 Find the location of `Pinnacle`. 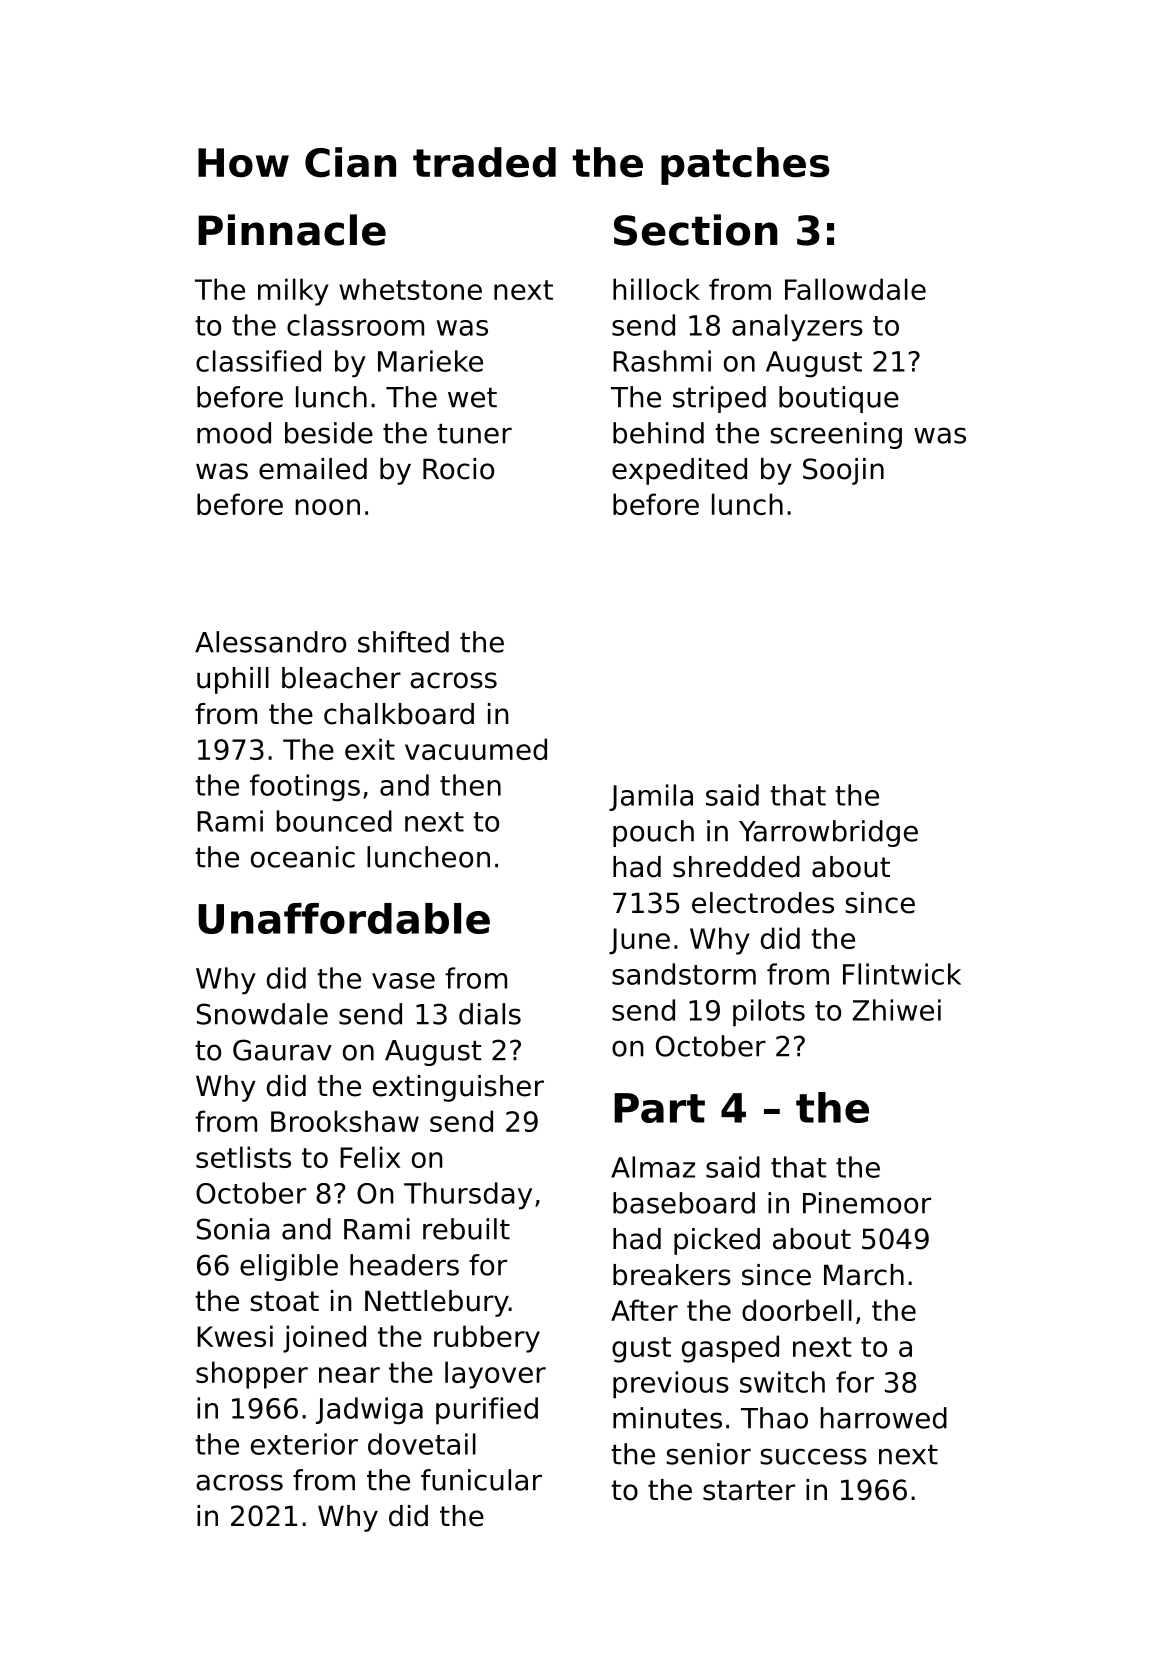

Pinnacle is located at coordinates (292, 230).
